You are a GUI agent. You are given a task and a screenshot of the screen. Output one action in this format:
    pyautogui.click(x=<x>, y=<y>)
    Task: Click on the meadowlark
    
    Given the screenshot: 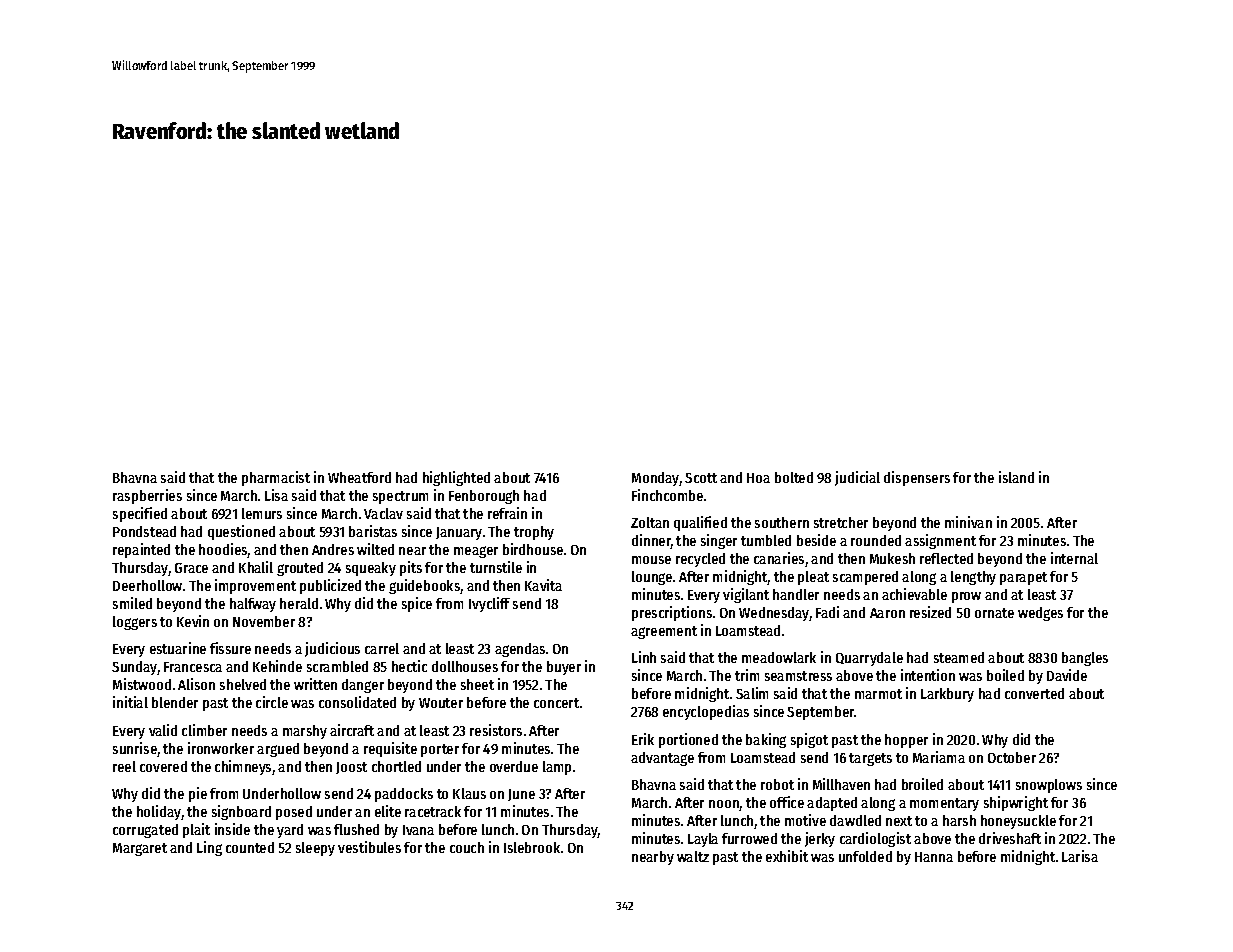 What is the action you would take?
    pyautogui.click(x=779, y=657)
